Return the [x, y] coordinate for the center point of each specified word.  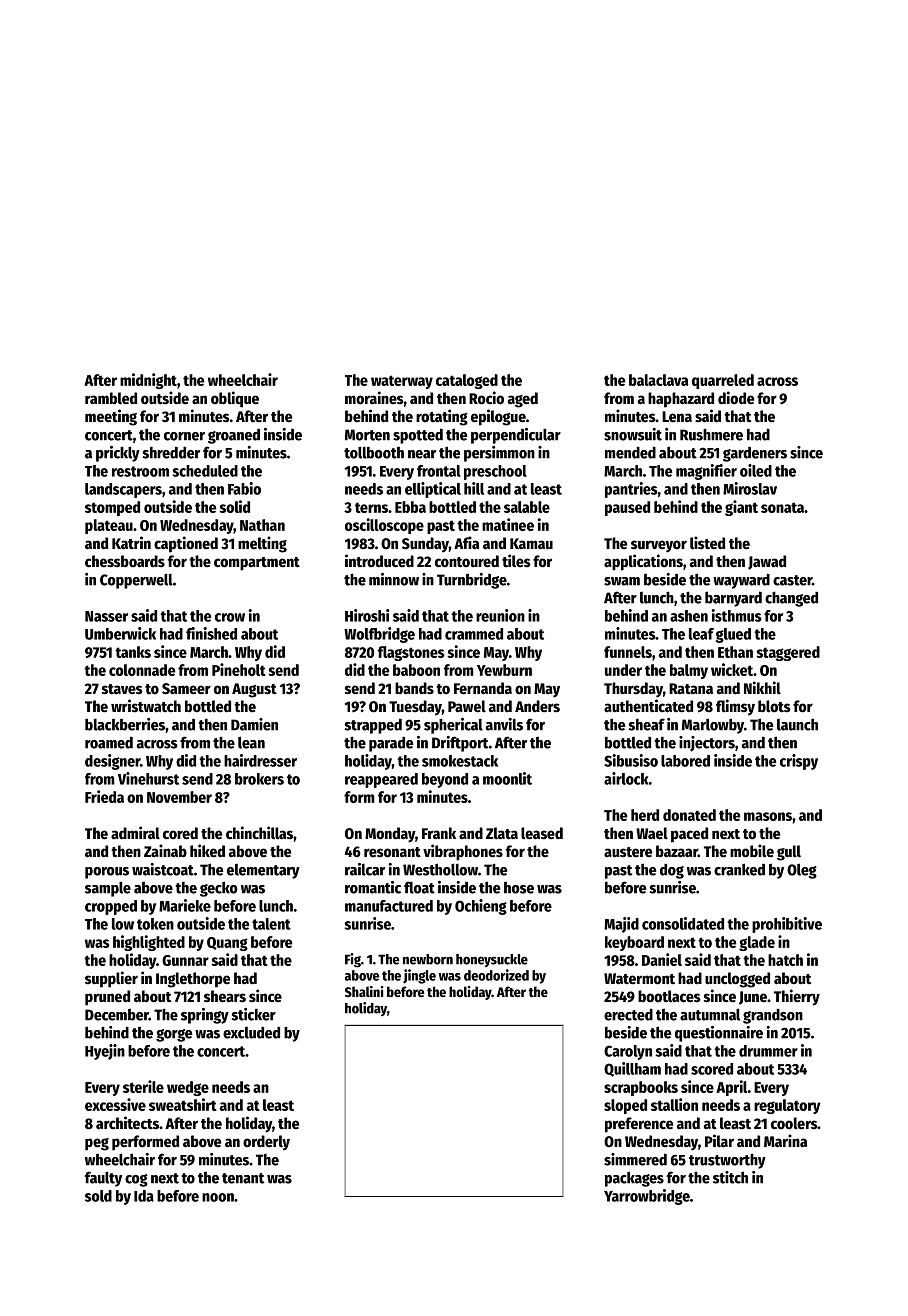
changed [791, 599]
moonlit [507, 778]
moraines [374, 398]
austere [628, 852]
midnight [148, 381]
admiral [135, 832]
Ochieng [481, 907]
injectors [707, 744]
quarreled [723, 381]
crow [230, 617]
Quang [227, 944]
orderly [266, 1143]
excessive [115, 1104]
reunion [500, 615]
